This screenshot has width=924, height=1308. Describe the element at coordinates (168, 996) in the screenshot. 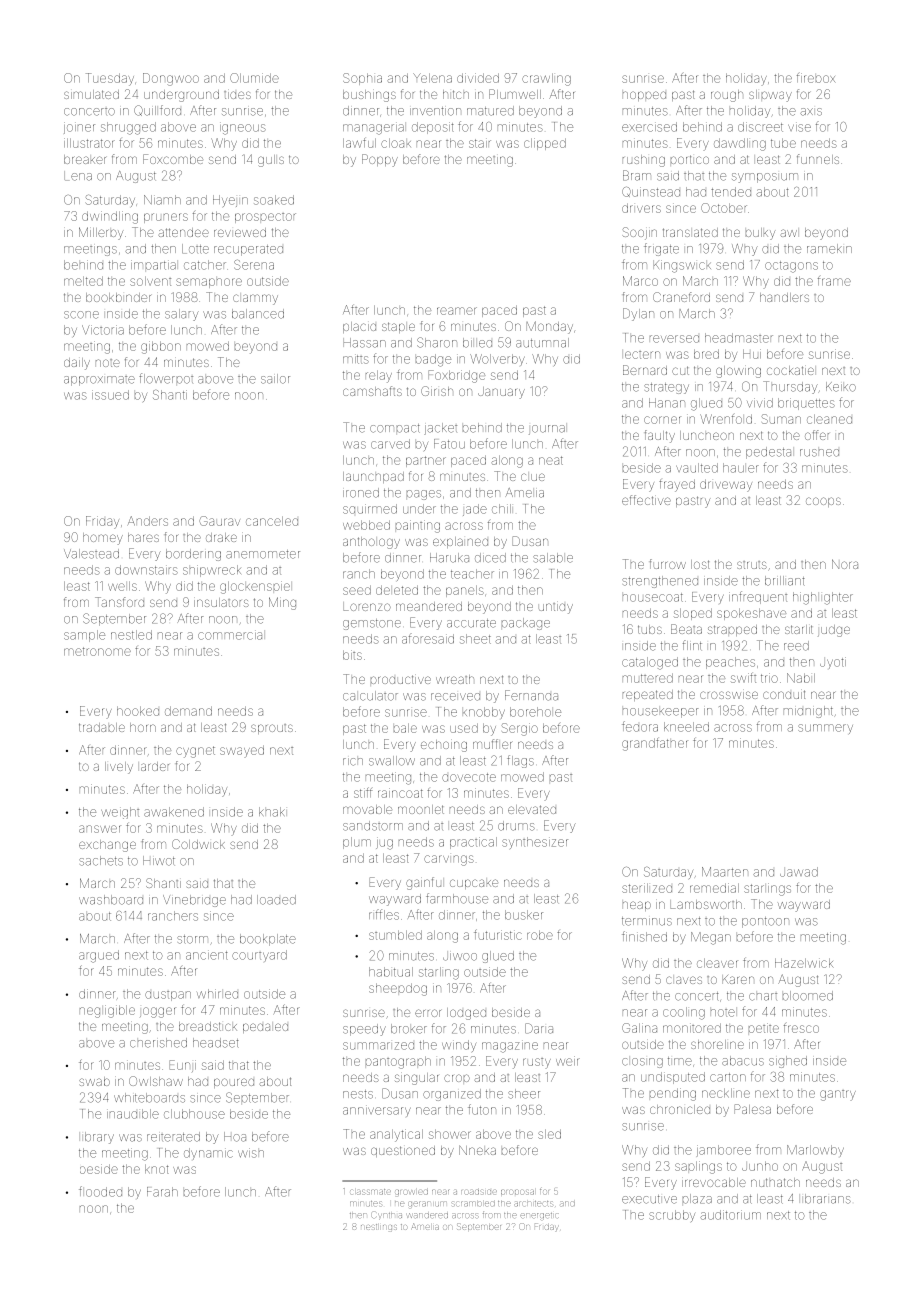

I see `dustpan` at that location.
